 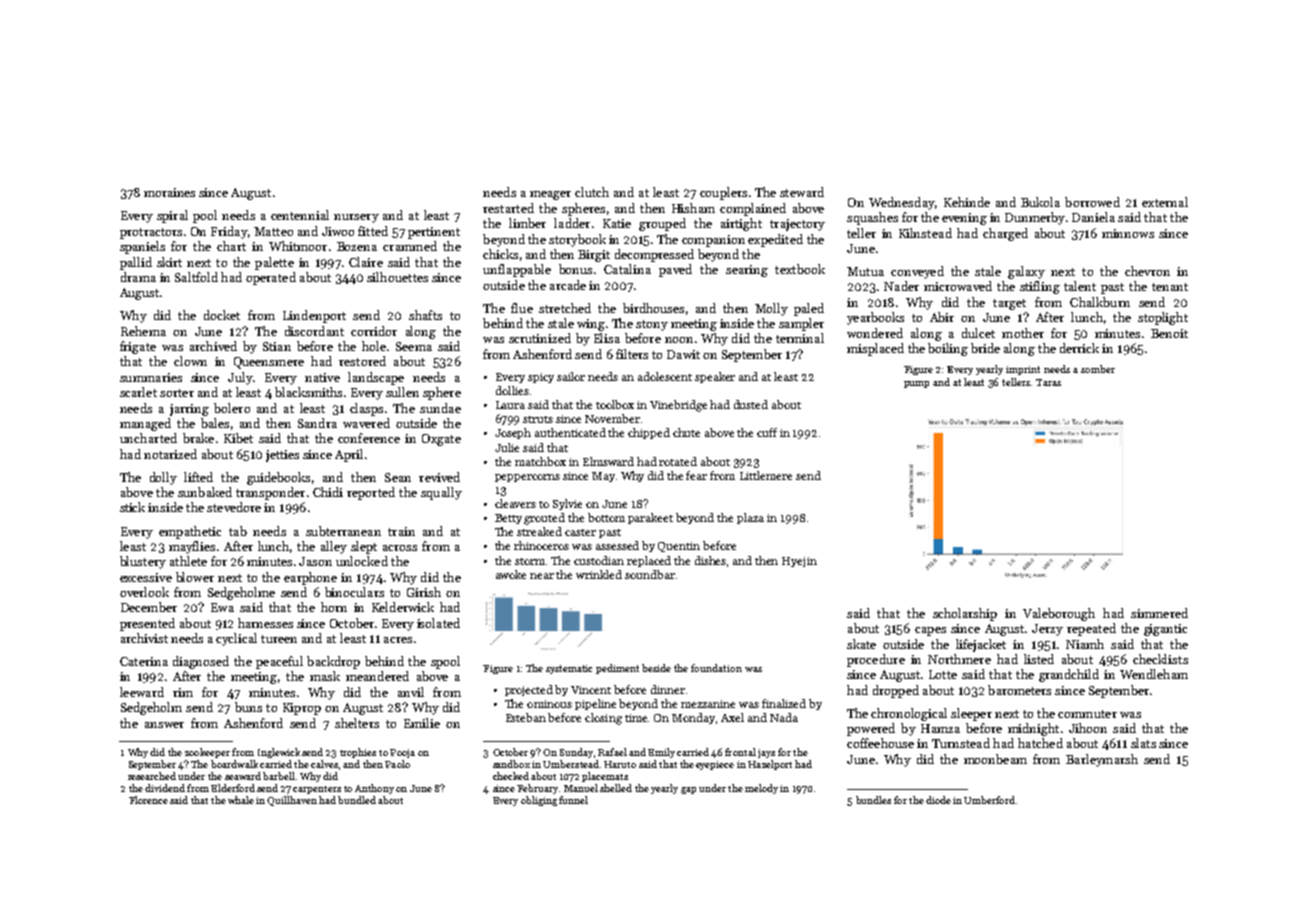 What do you see at coordinates (198, 438) in the image?
I see `brake` at bounding box center [198, 438].
